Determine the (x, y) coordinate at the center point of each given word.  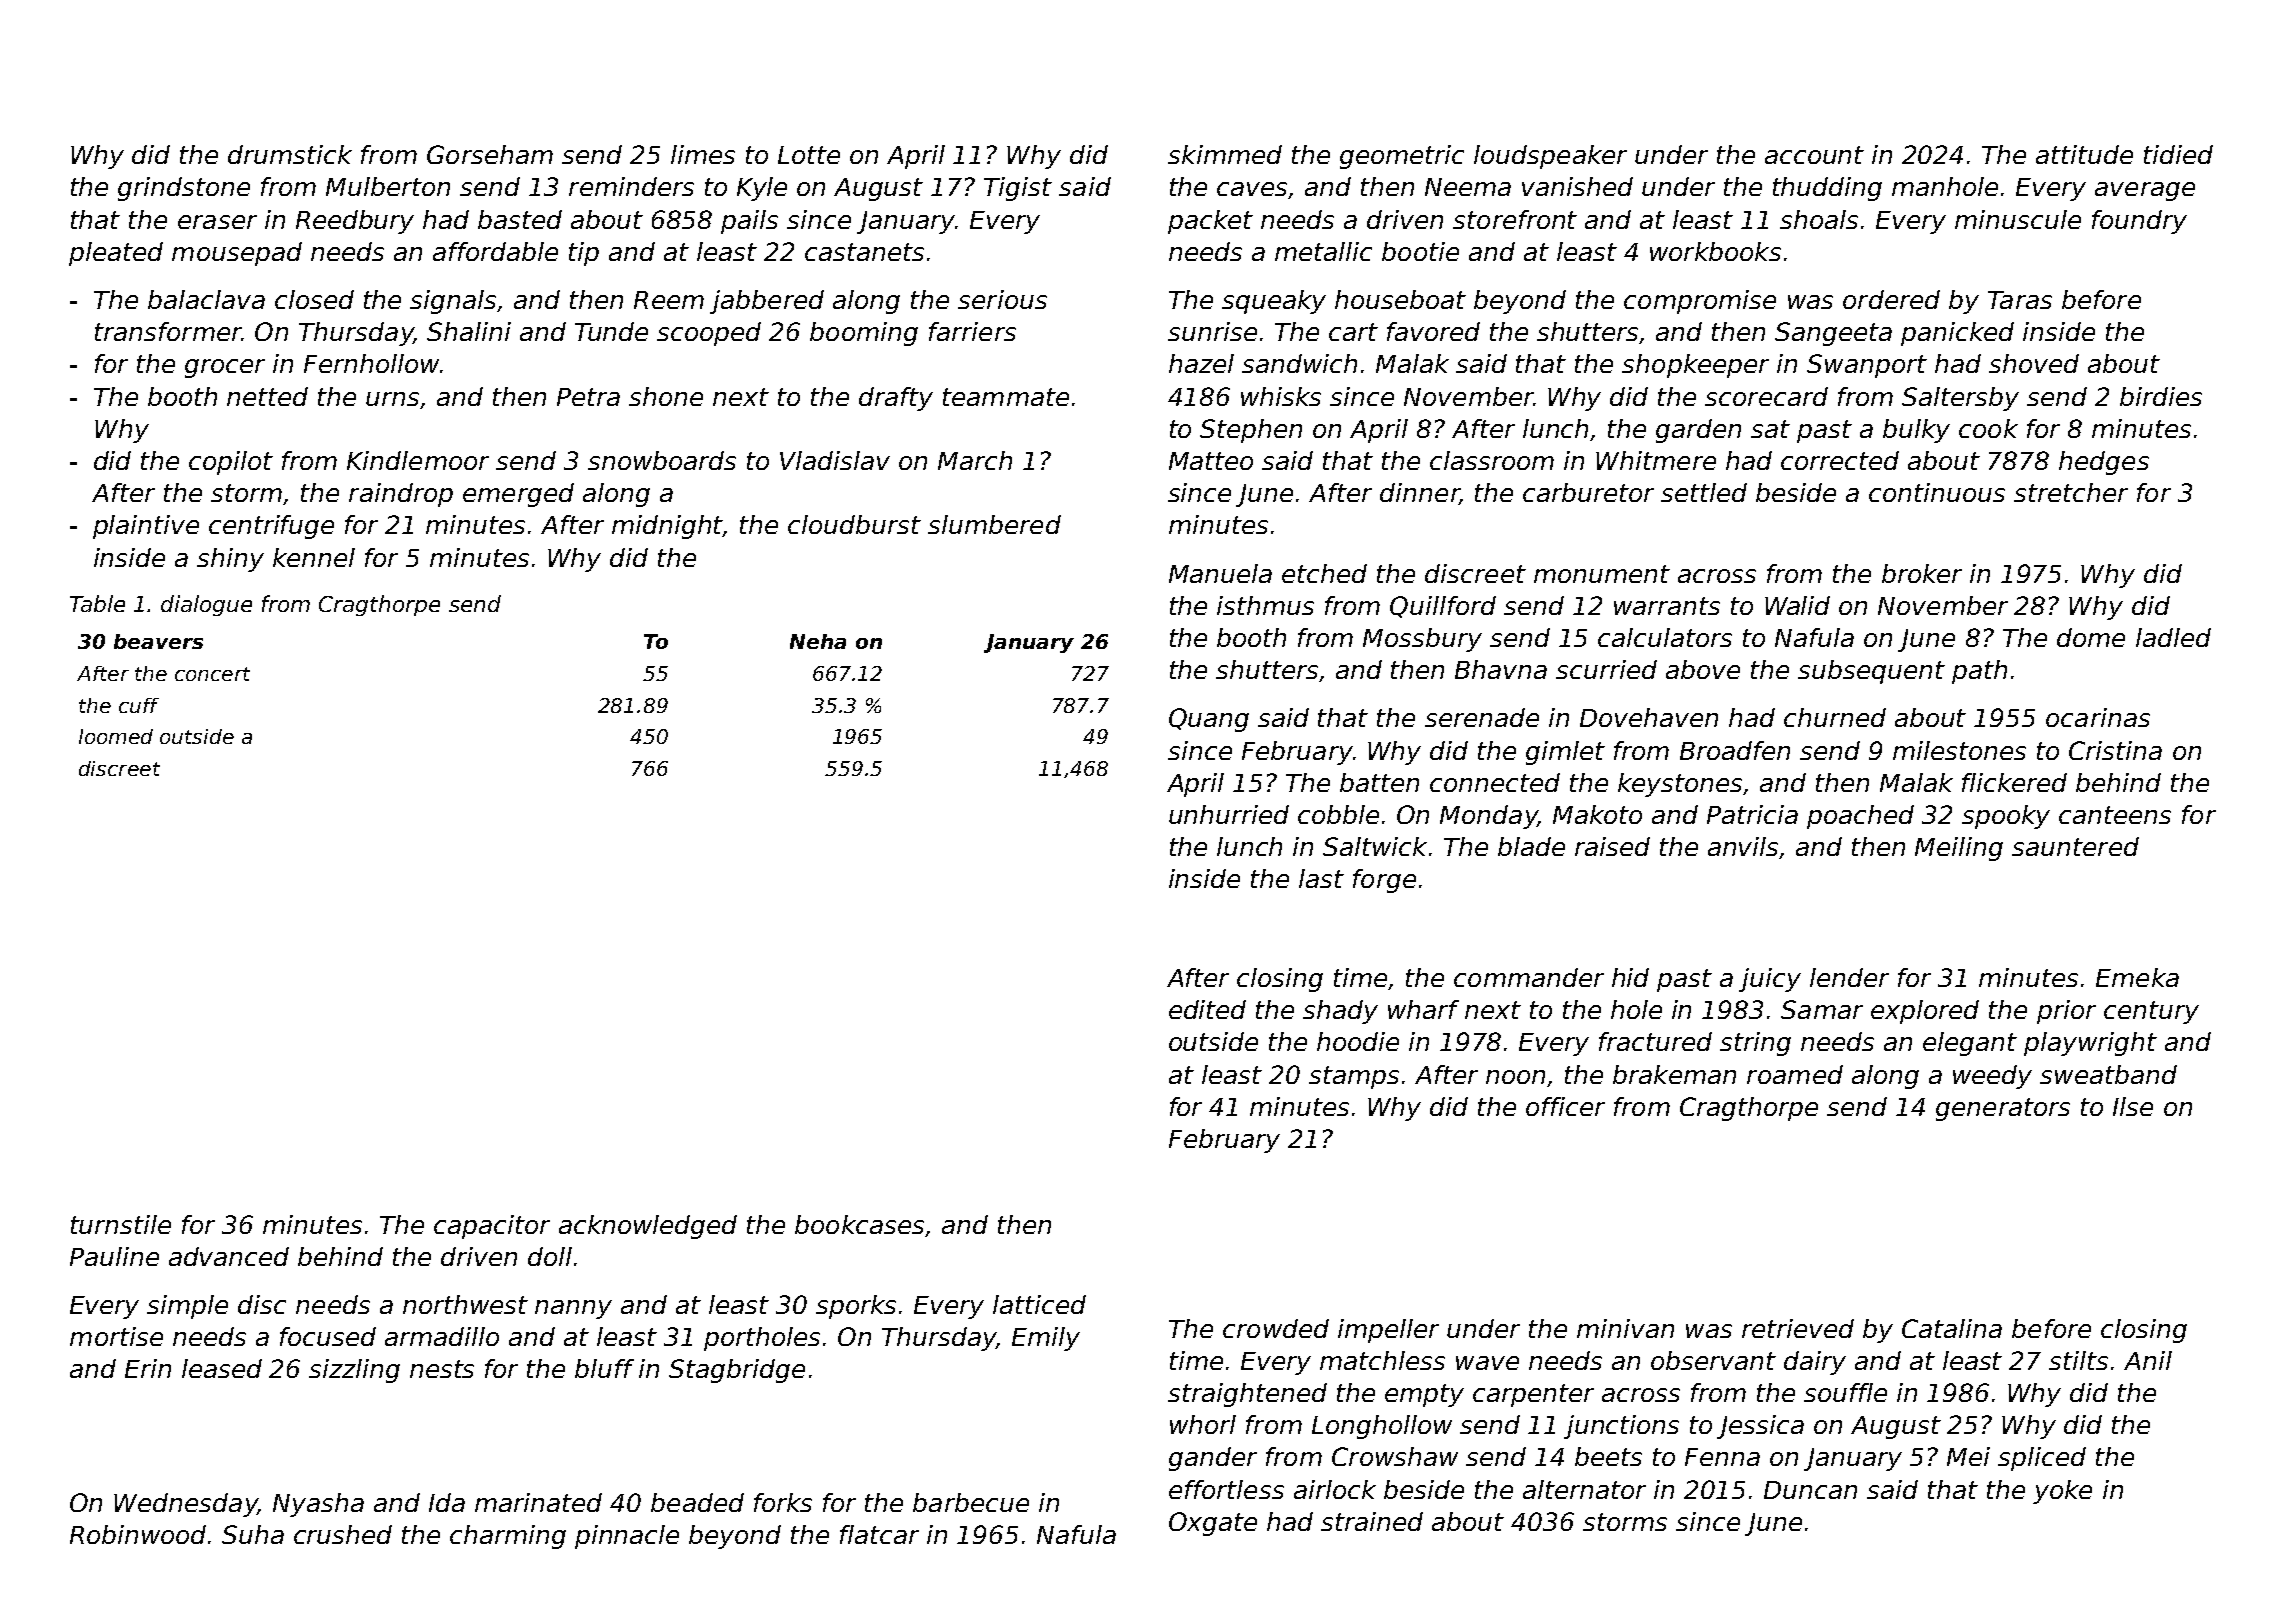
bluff (604, 1368)
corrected (1840, 460)
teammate (1006, 397)
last (1321, 878)
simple (187, 1307)
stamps (1354, 1077)
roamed (1795, 1074)
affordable (495, 251)
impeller (1388, 1331)
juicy (1770, 980)
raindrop (401, 495)
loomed (116, 736)
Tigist (1018, 189)
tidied (2178, 154)
